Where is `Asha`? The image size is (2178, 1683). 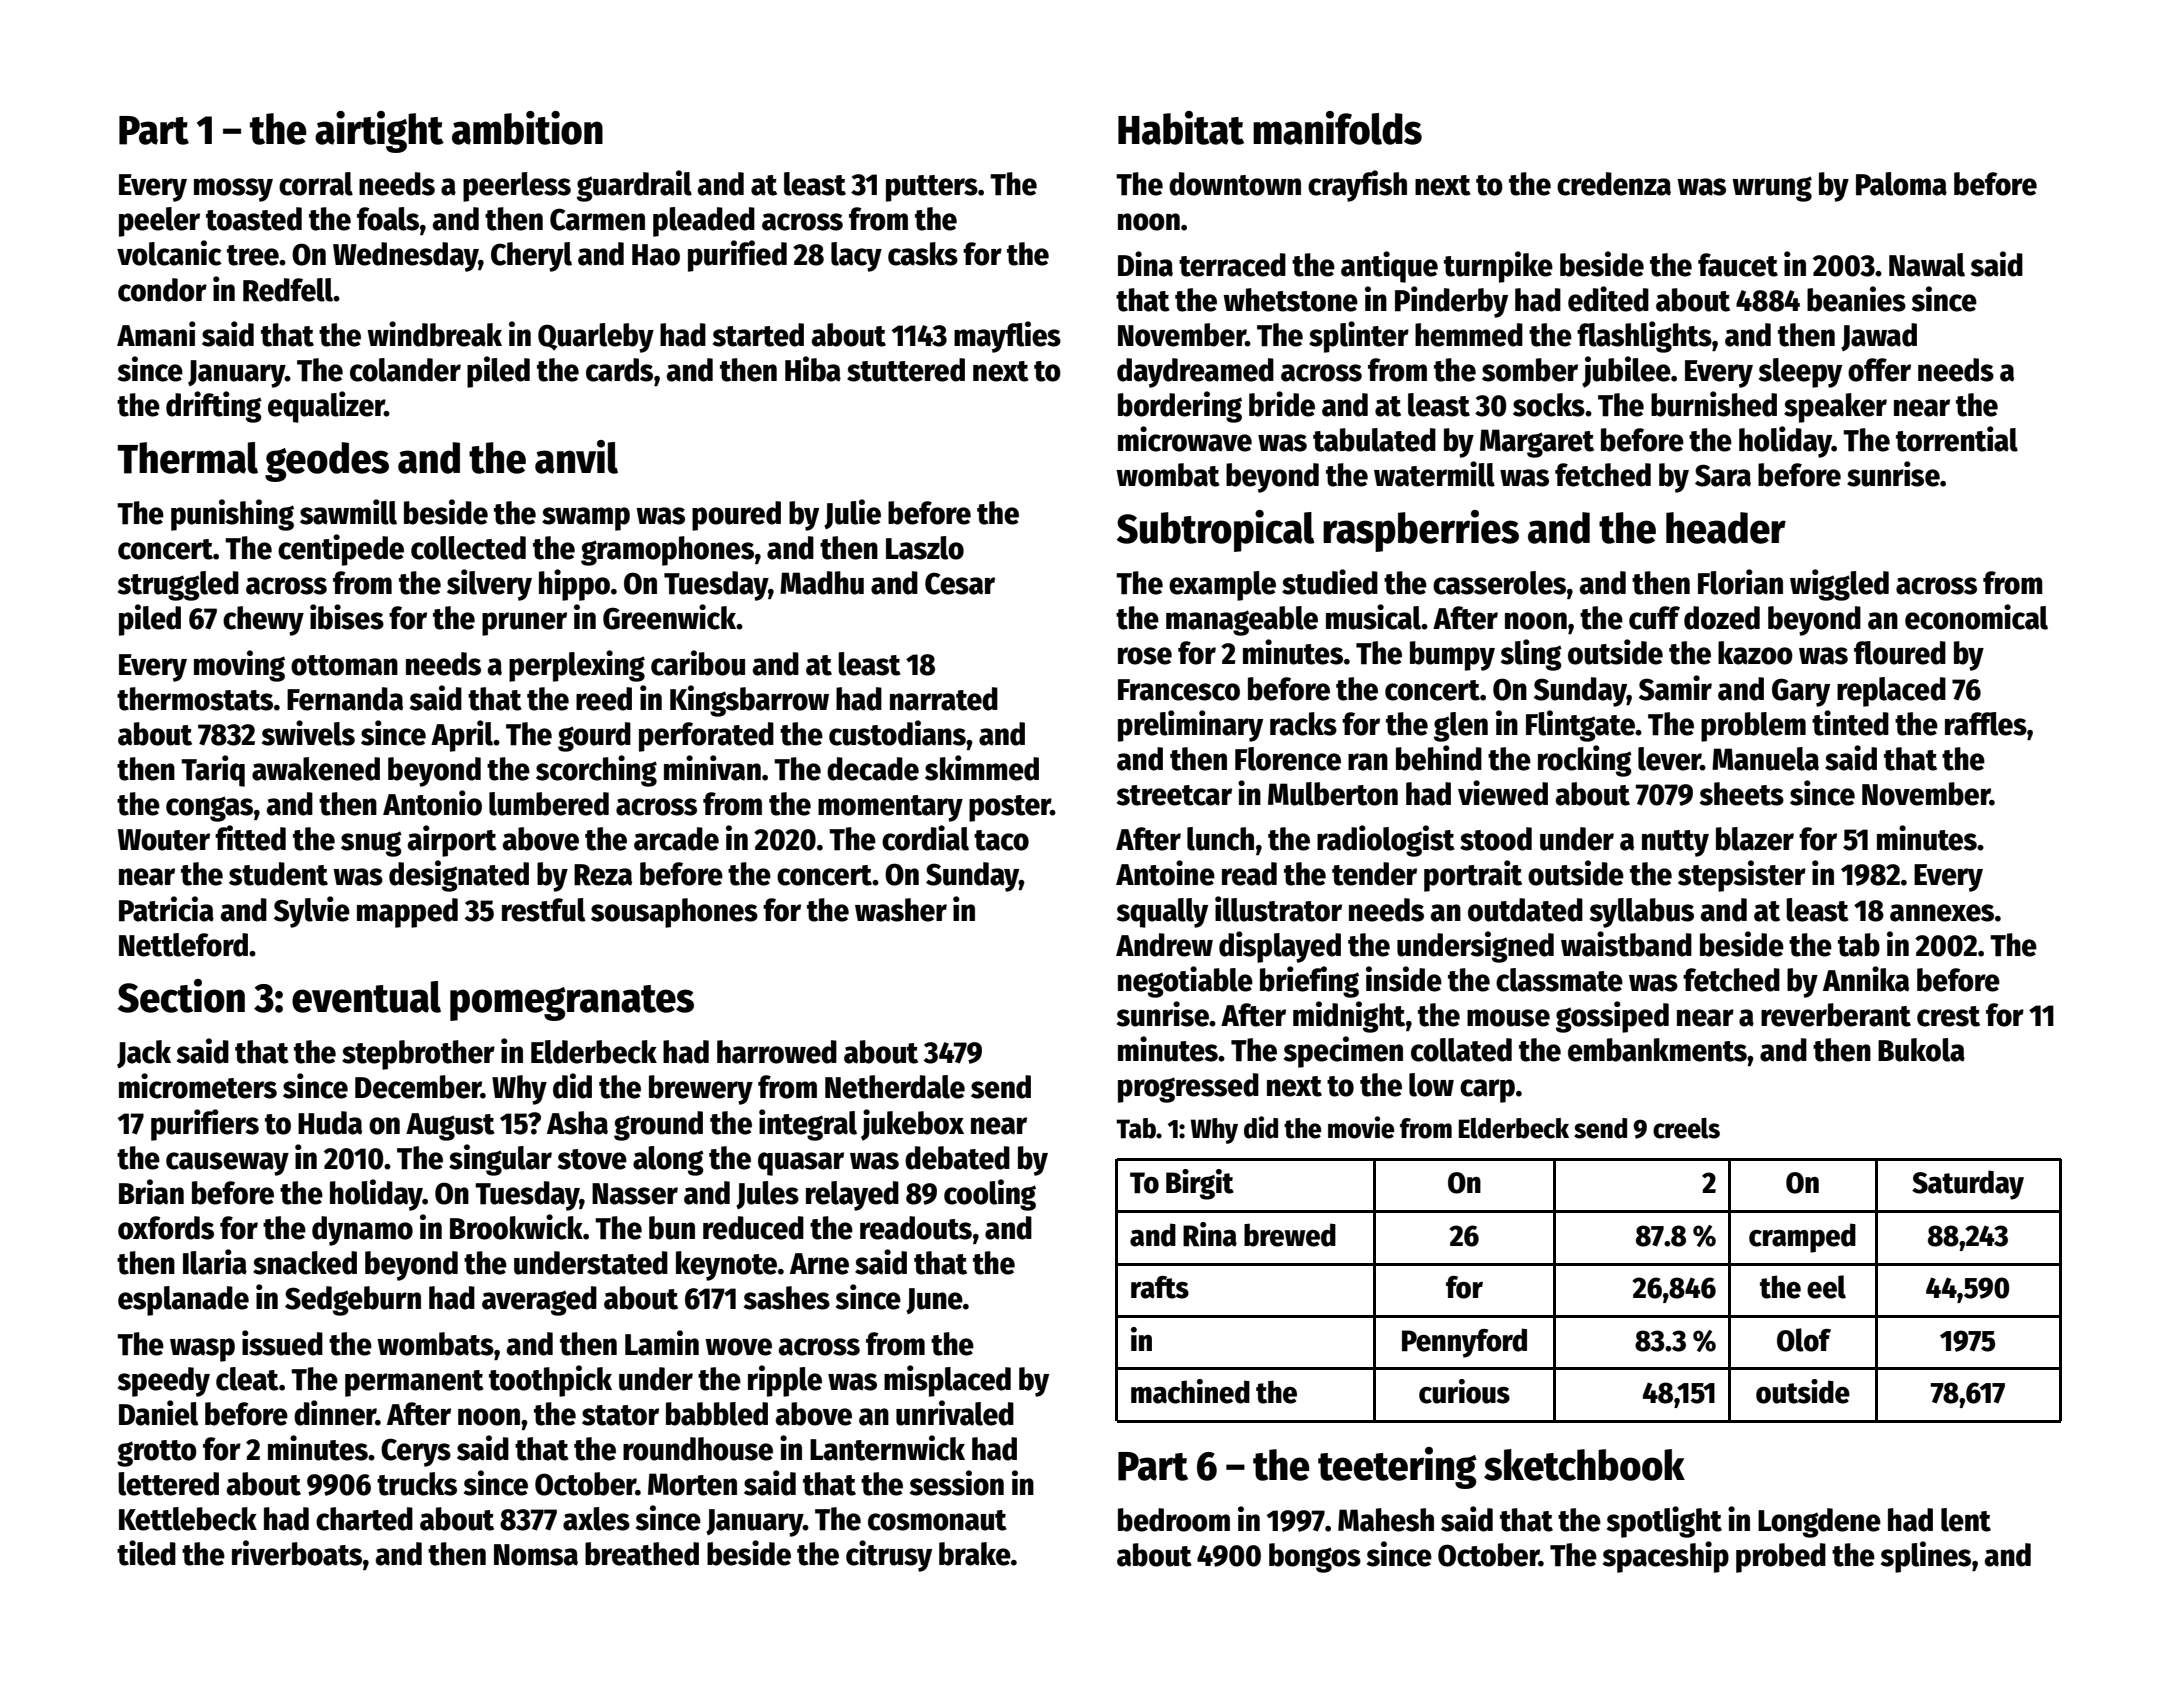 Asha is located at coordinates (577, 1123).
